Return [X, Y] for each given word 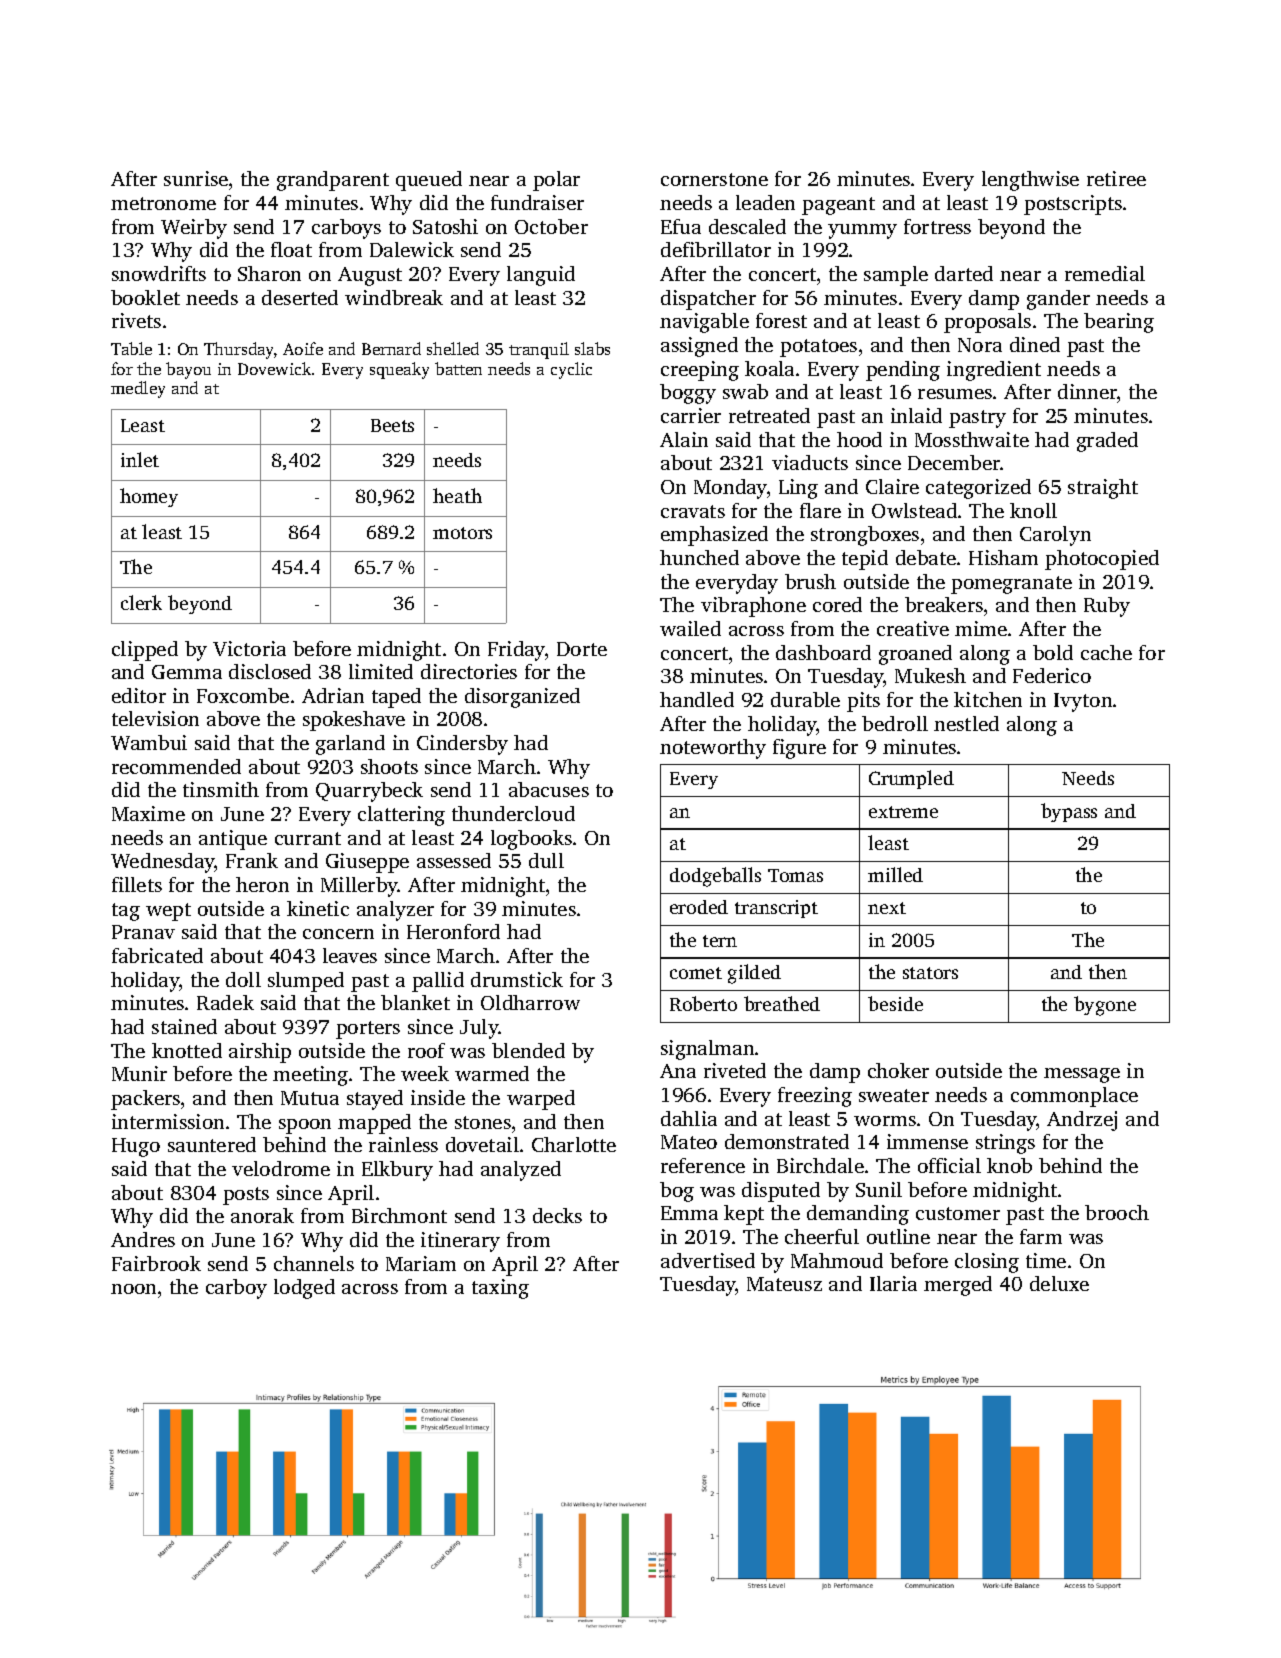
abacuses [549, 789]
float [291, 249]
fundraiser [537, 202]
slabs [592, 348]
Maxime [148, 813]
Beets [392, 425]
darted [964, 273]
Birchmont [399, 1215]
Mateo [689, 1142]
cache [1106, 652]
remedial [1105, 273]
